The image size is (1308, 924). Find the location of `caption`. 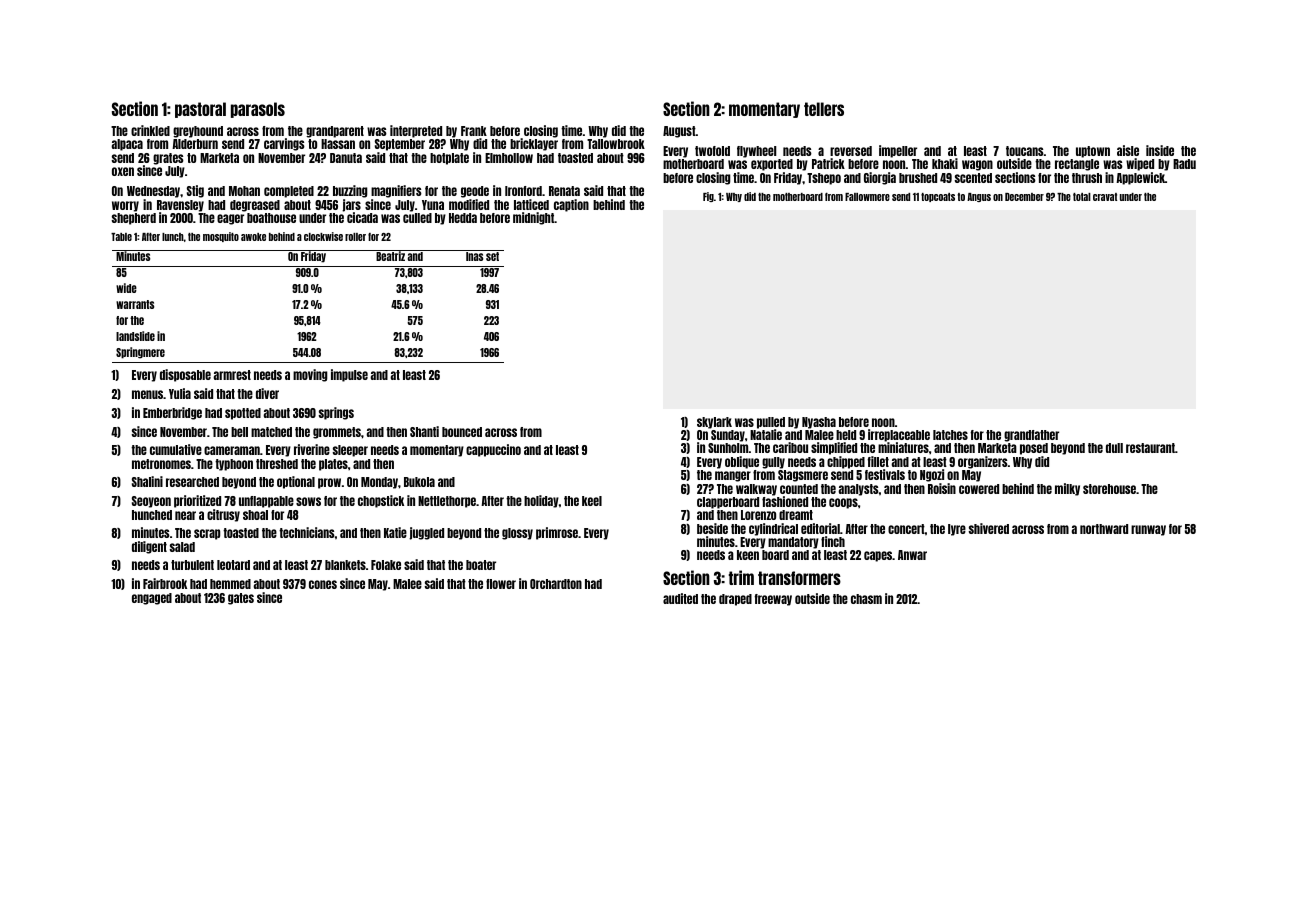

caption is located at coordinates (571, 205).
